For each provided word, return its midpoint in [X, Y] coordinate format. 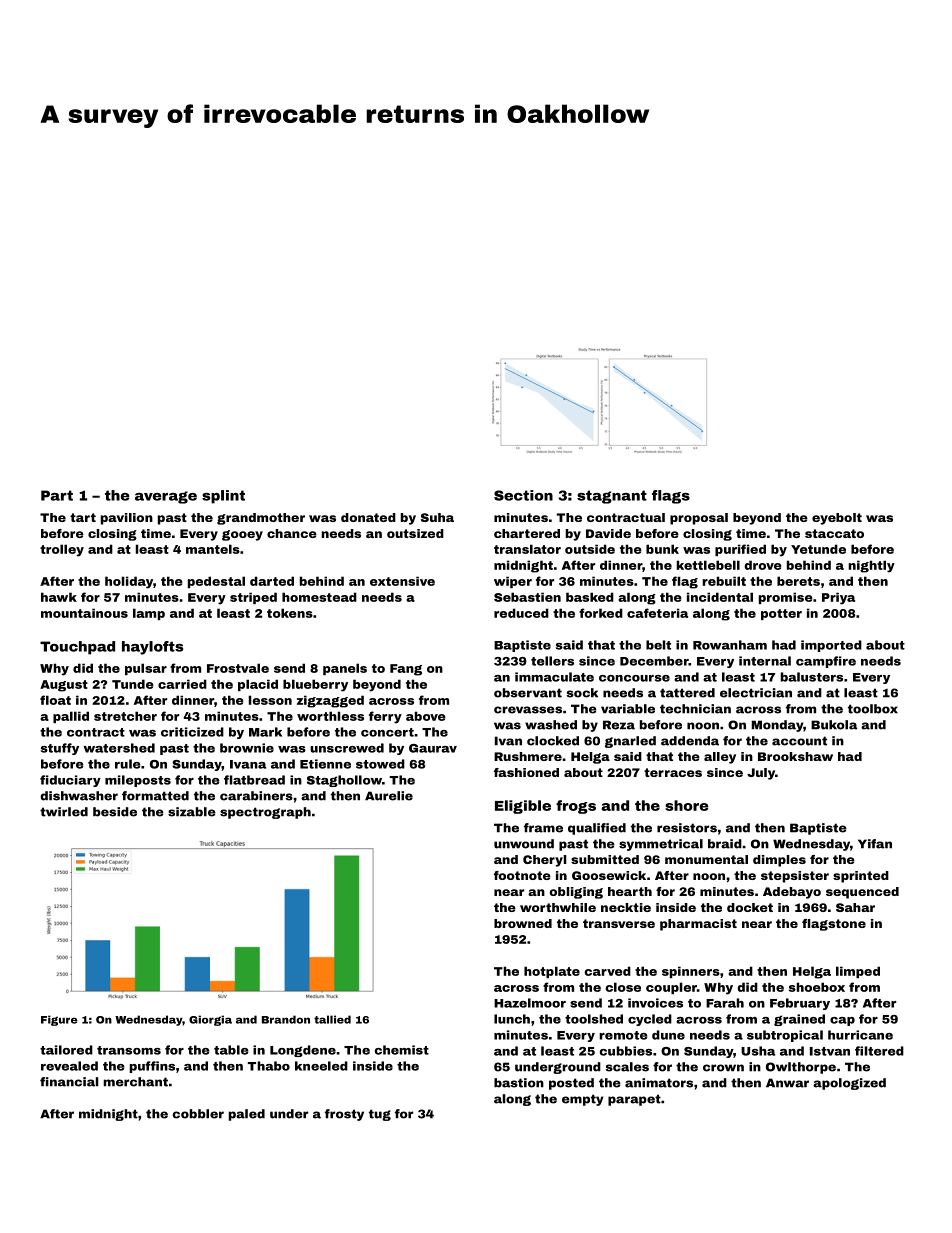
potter [781, 614]
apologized [849, 1084]
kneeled [321, 1066]
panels [345, 669]
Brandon [286, 1019]
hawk [59, 597]
